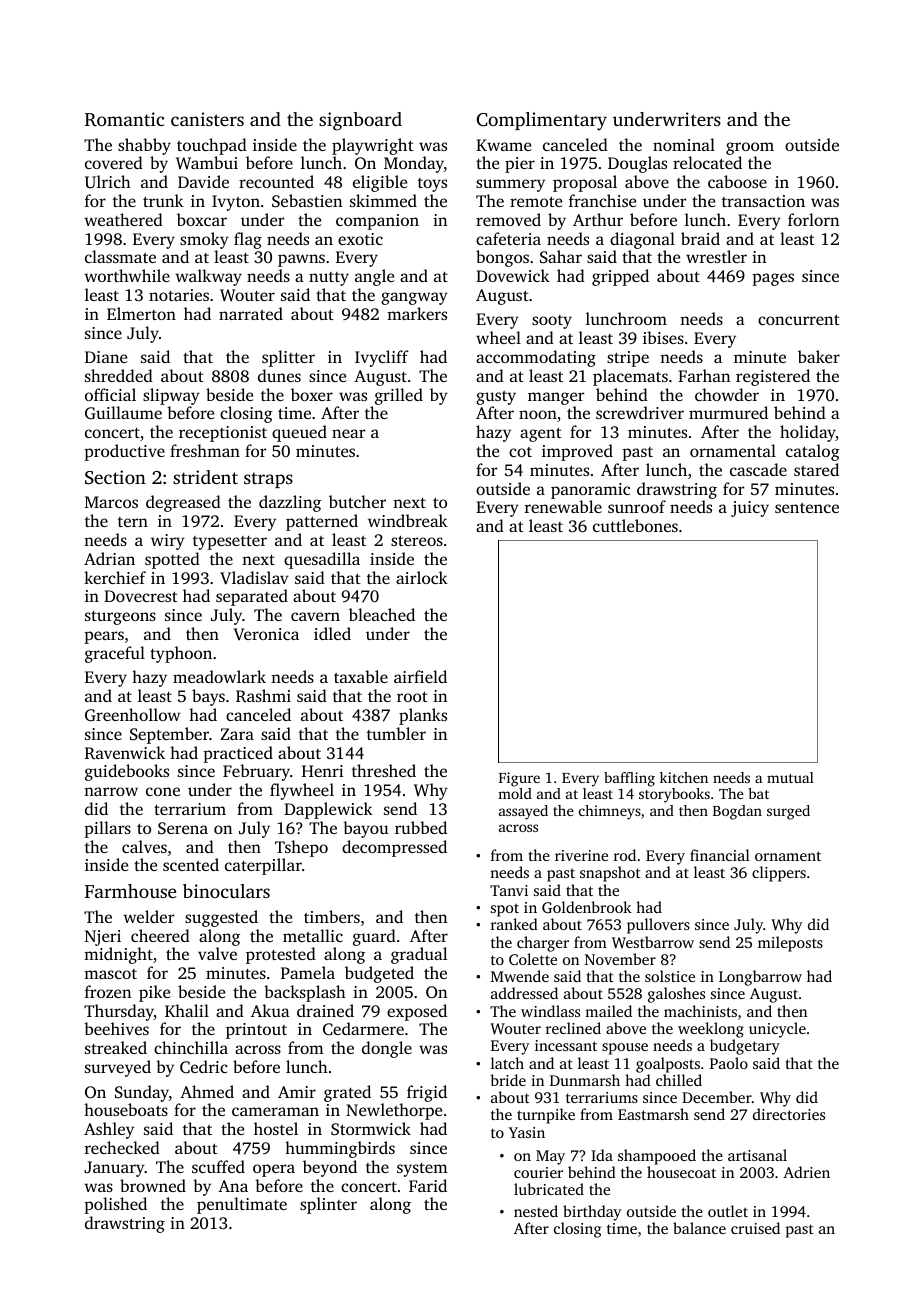  Describe the element at coordinates (420, 676) in the screenshot. I see `airfield` at that location.
